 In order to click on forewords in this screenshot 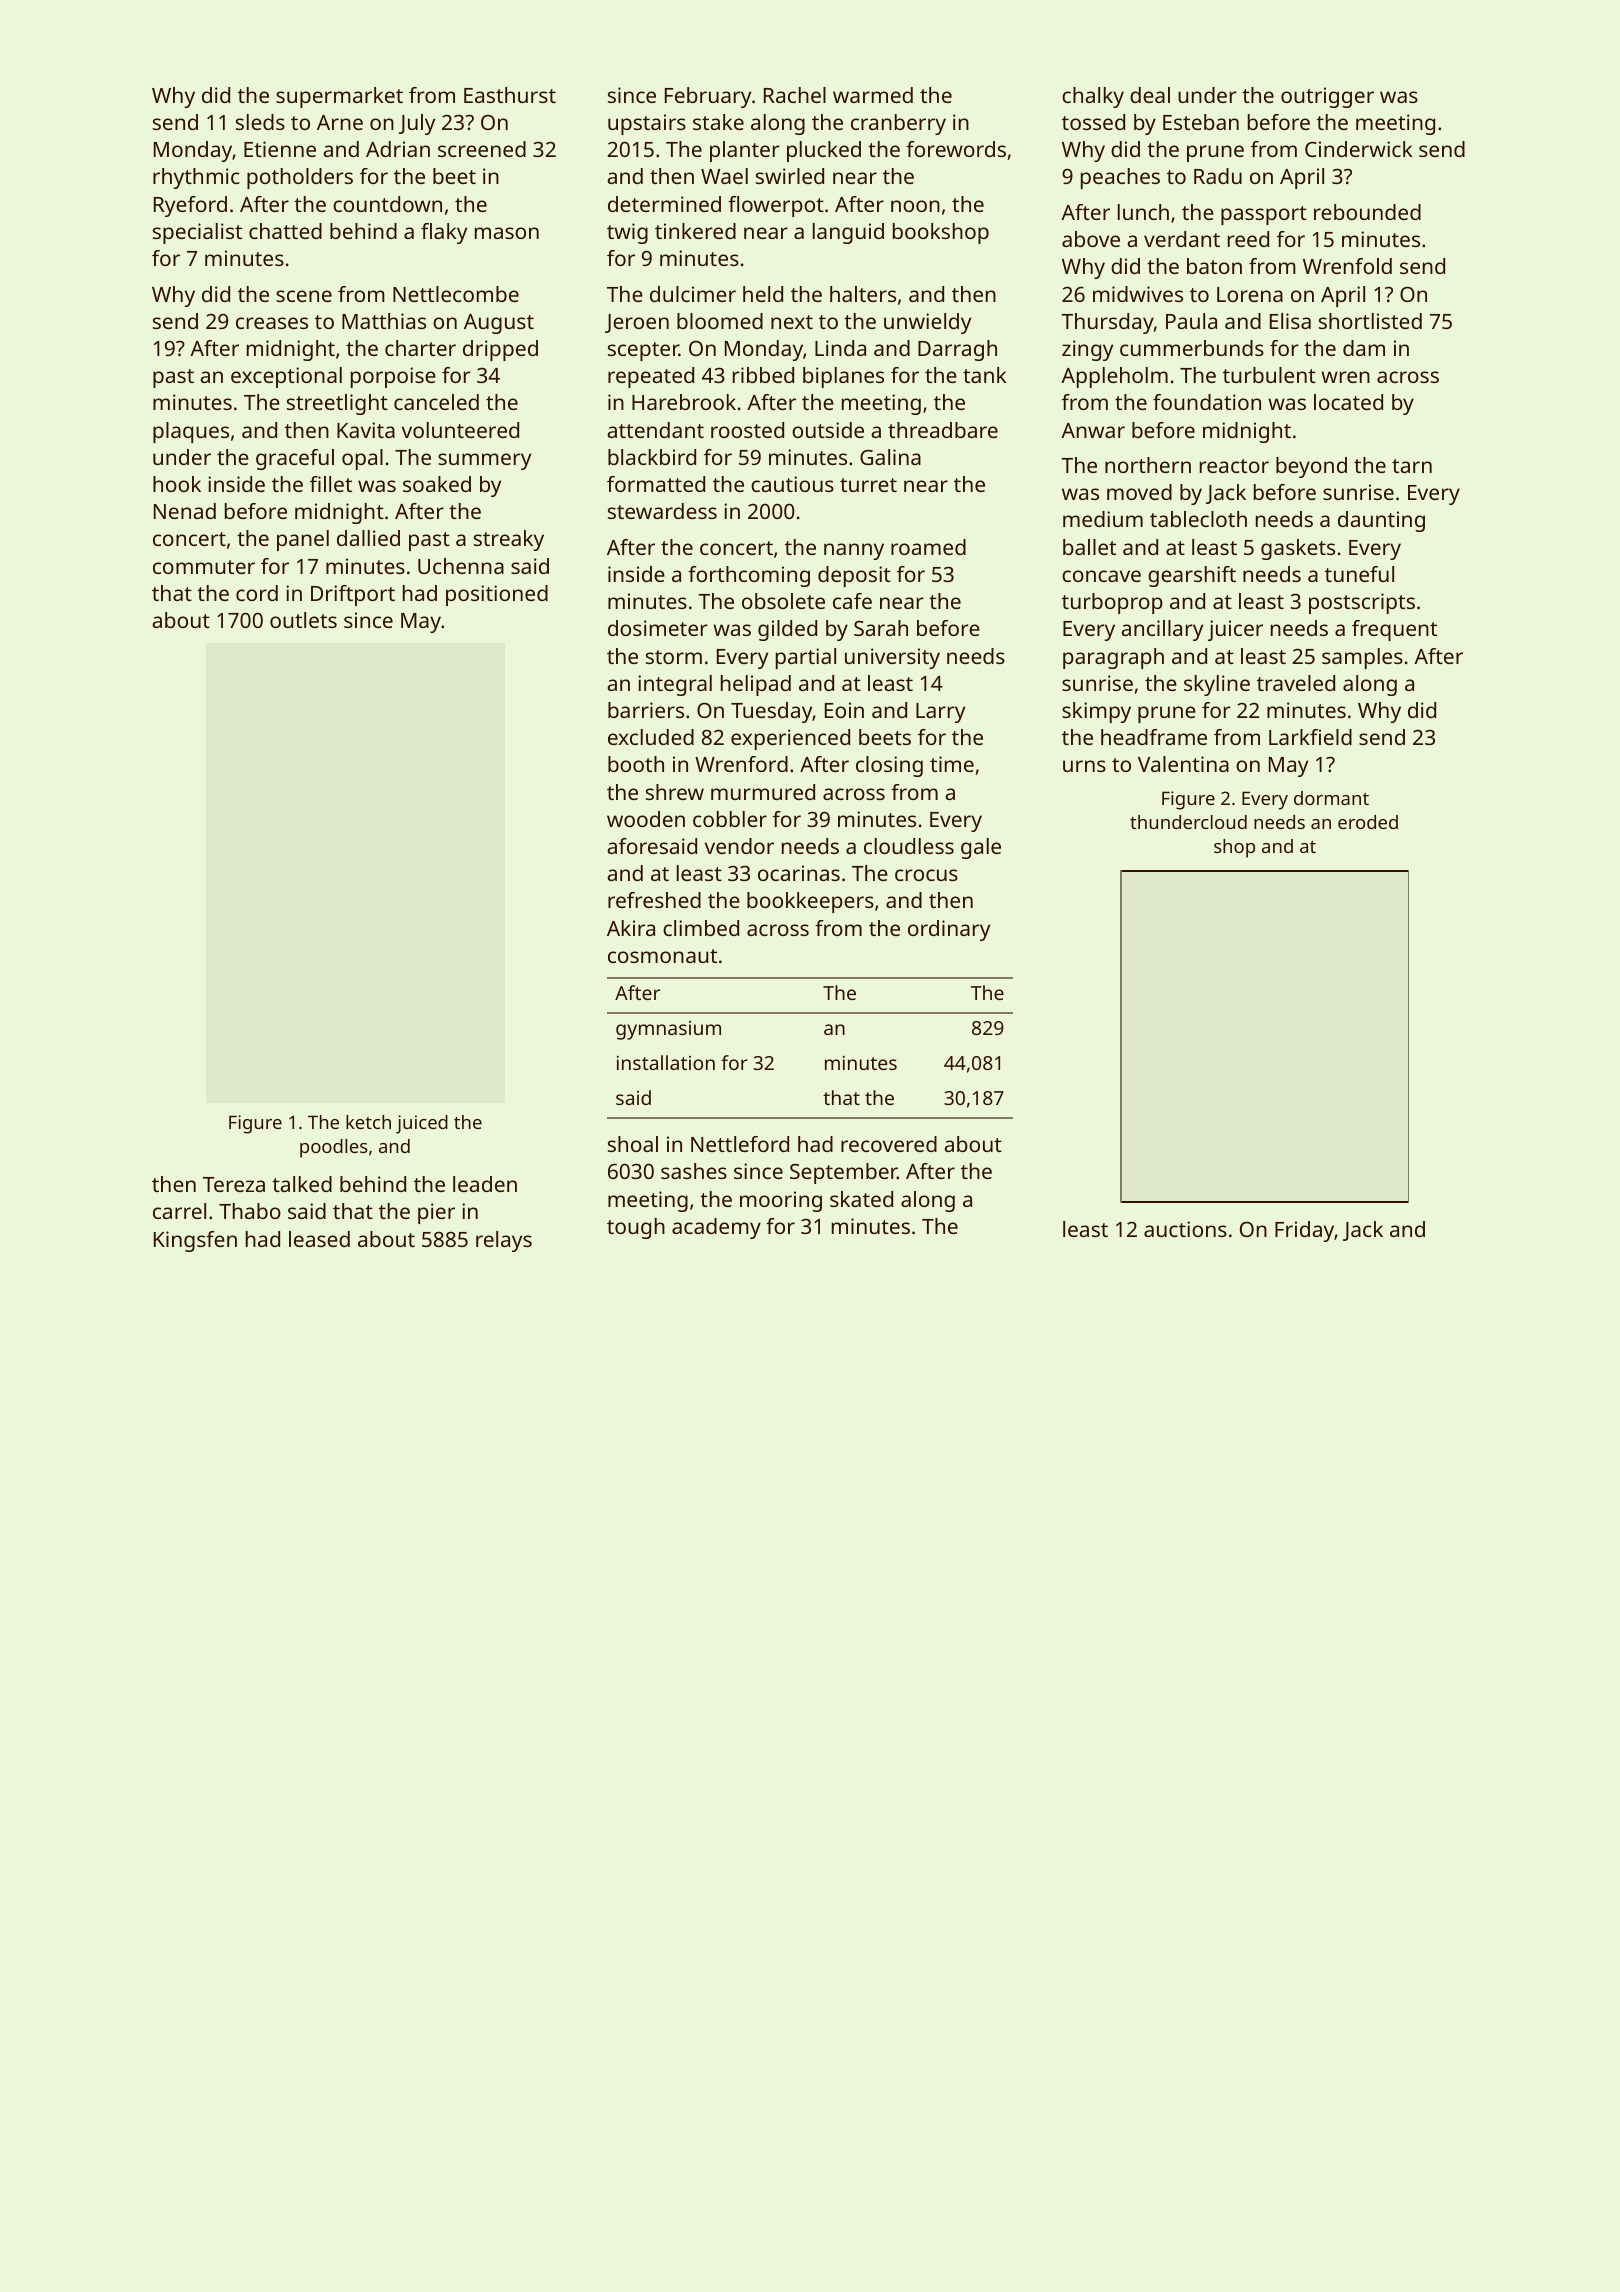, I will do `click(956, 149)`.
